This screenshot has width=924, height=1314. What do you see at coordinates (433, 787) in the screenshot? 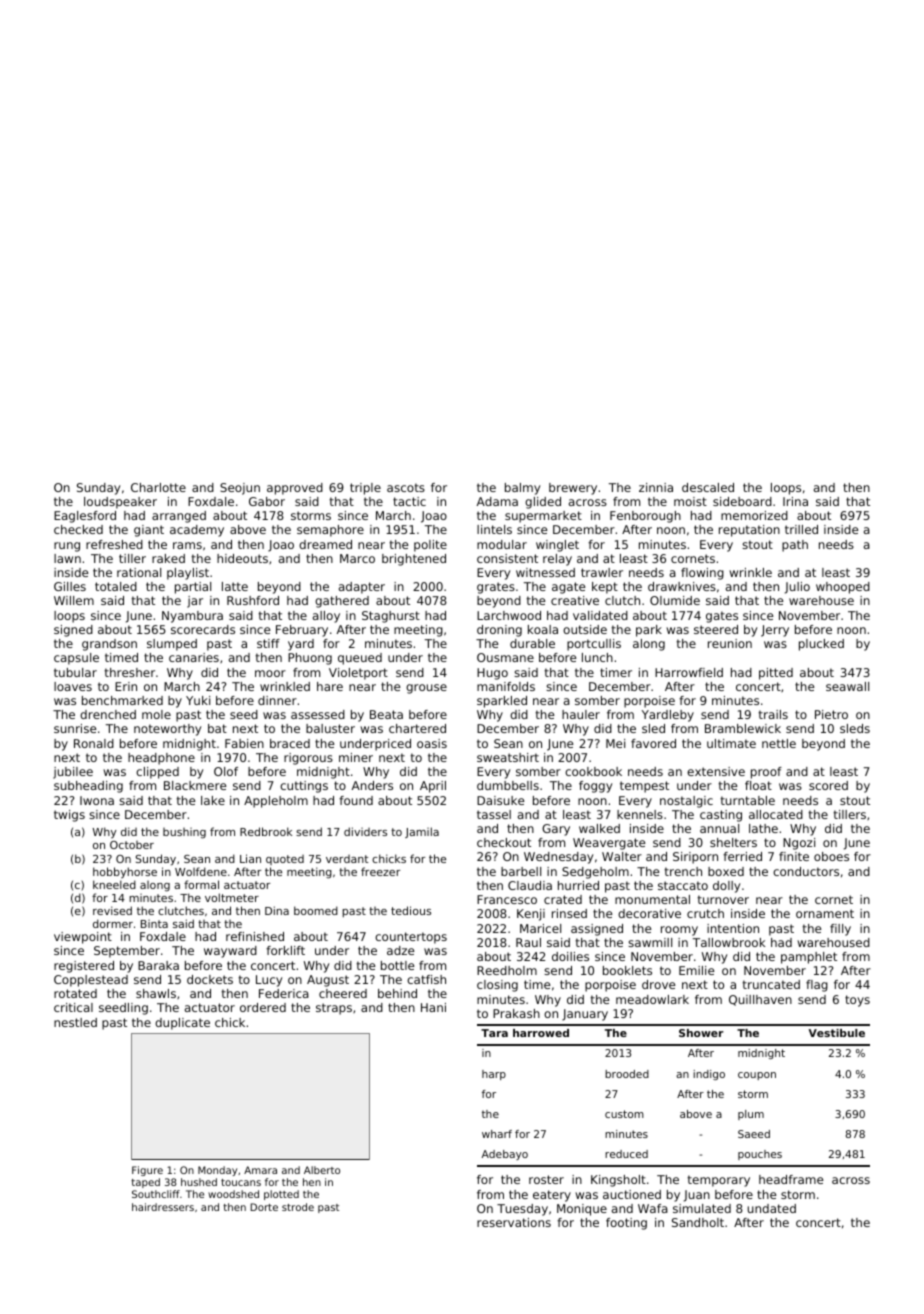
I see `April` at bounding box center [433, 787].
